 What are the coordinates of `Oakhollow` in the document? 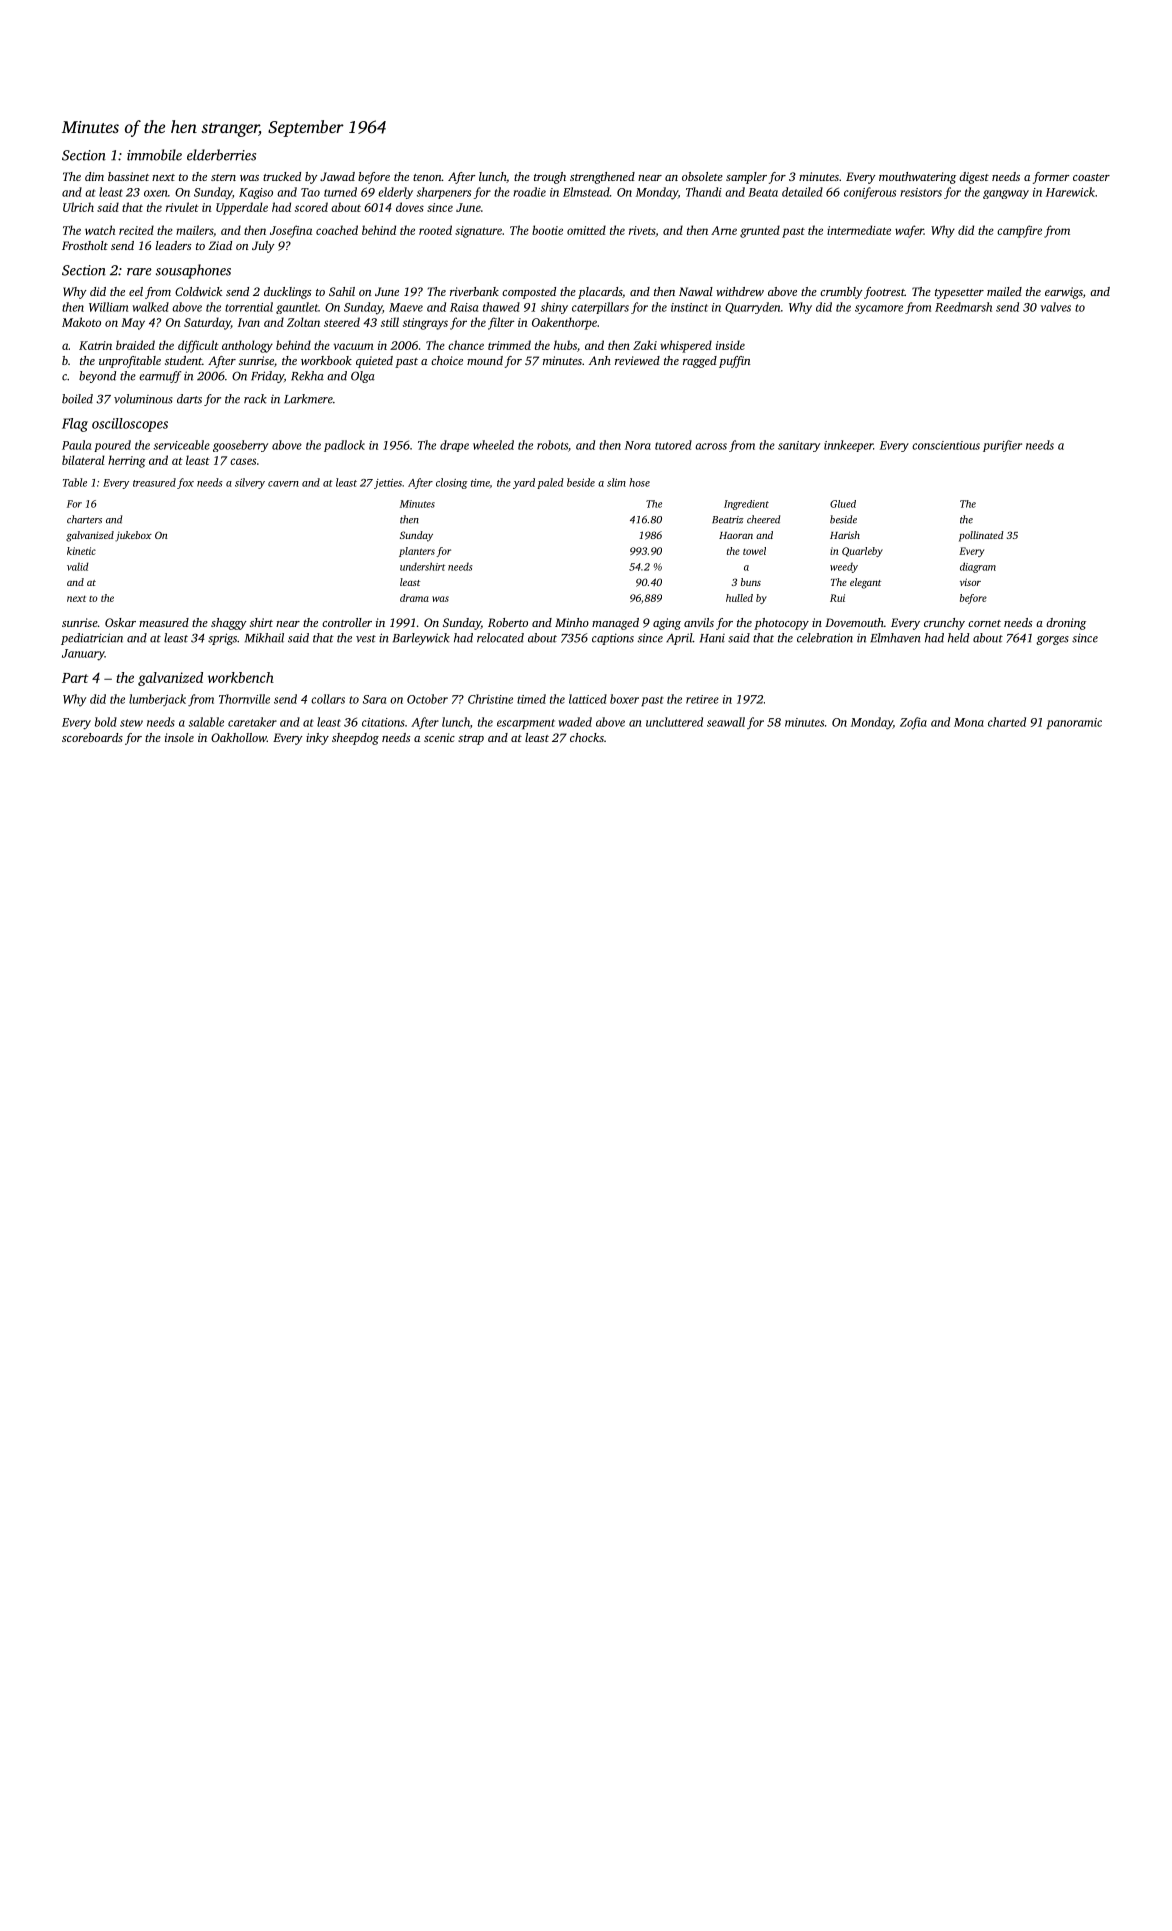 It's located at (239, 737).
